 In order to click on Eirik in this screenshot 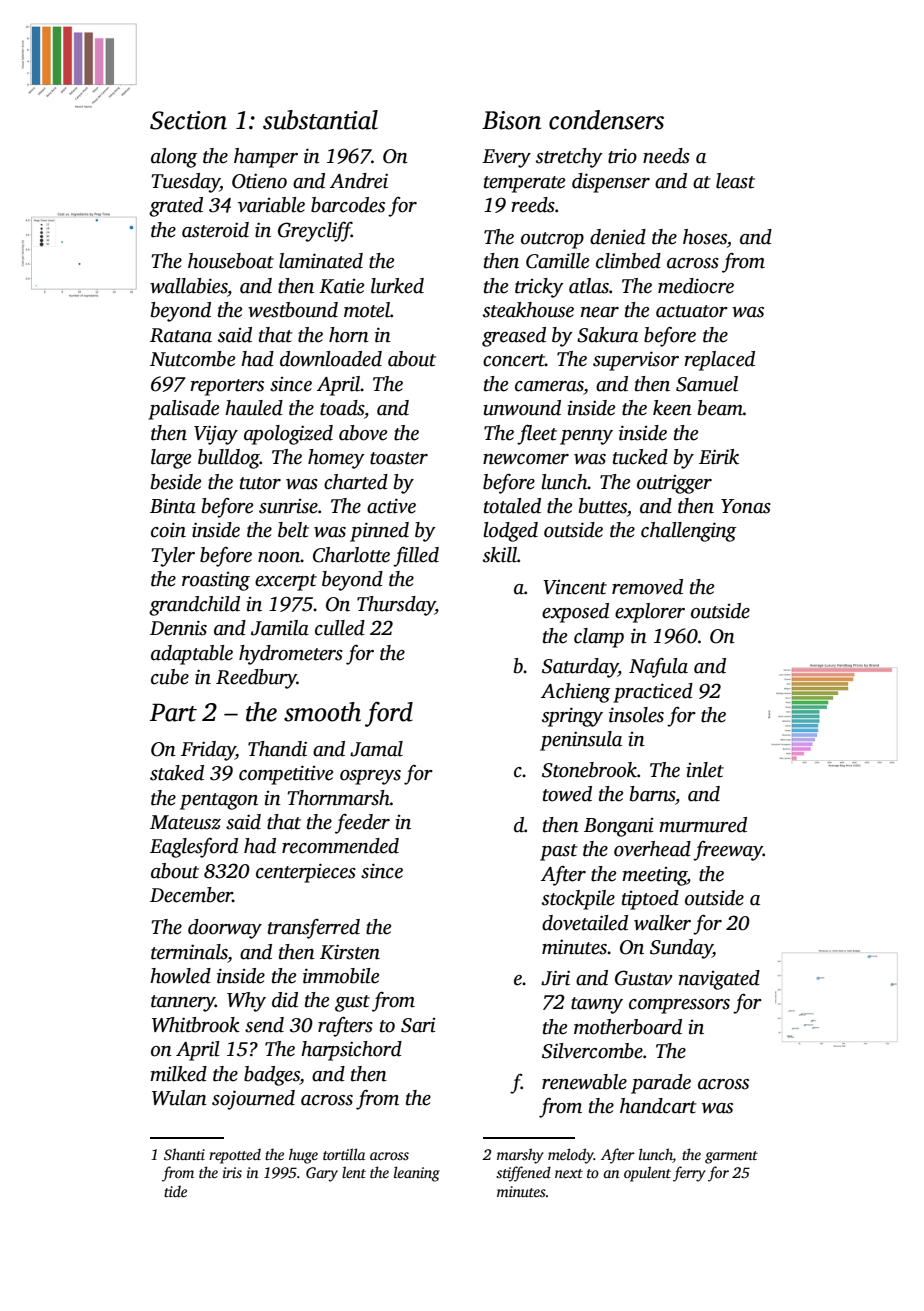, I will do `click(719, 457)`.
